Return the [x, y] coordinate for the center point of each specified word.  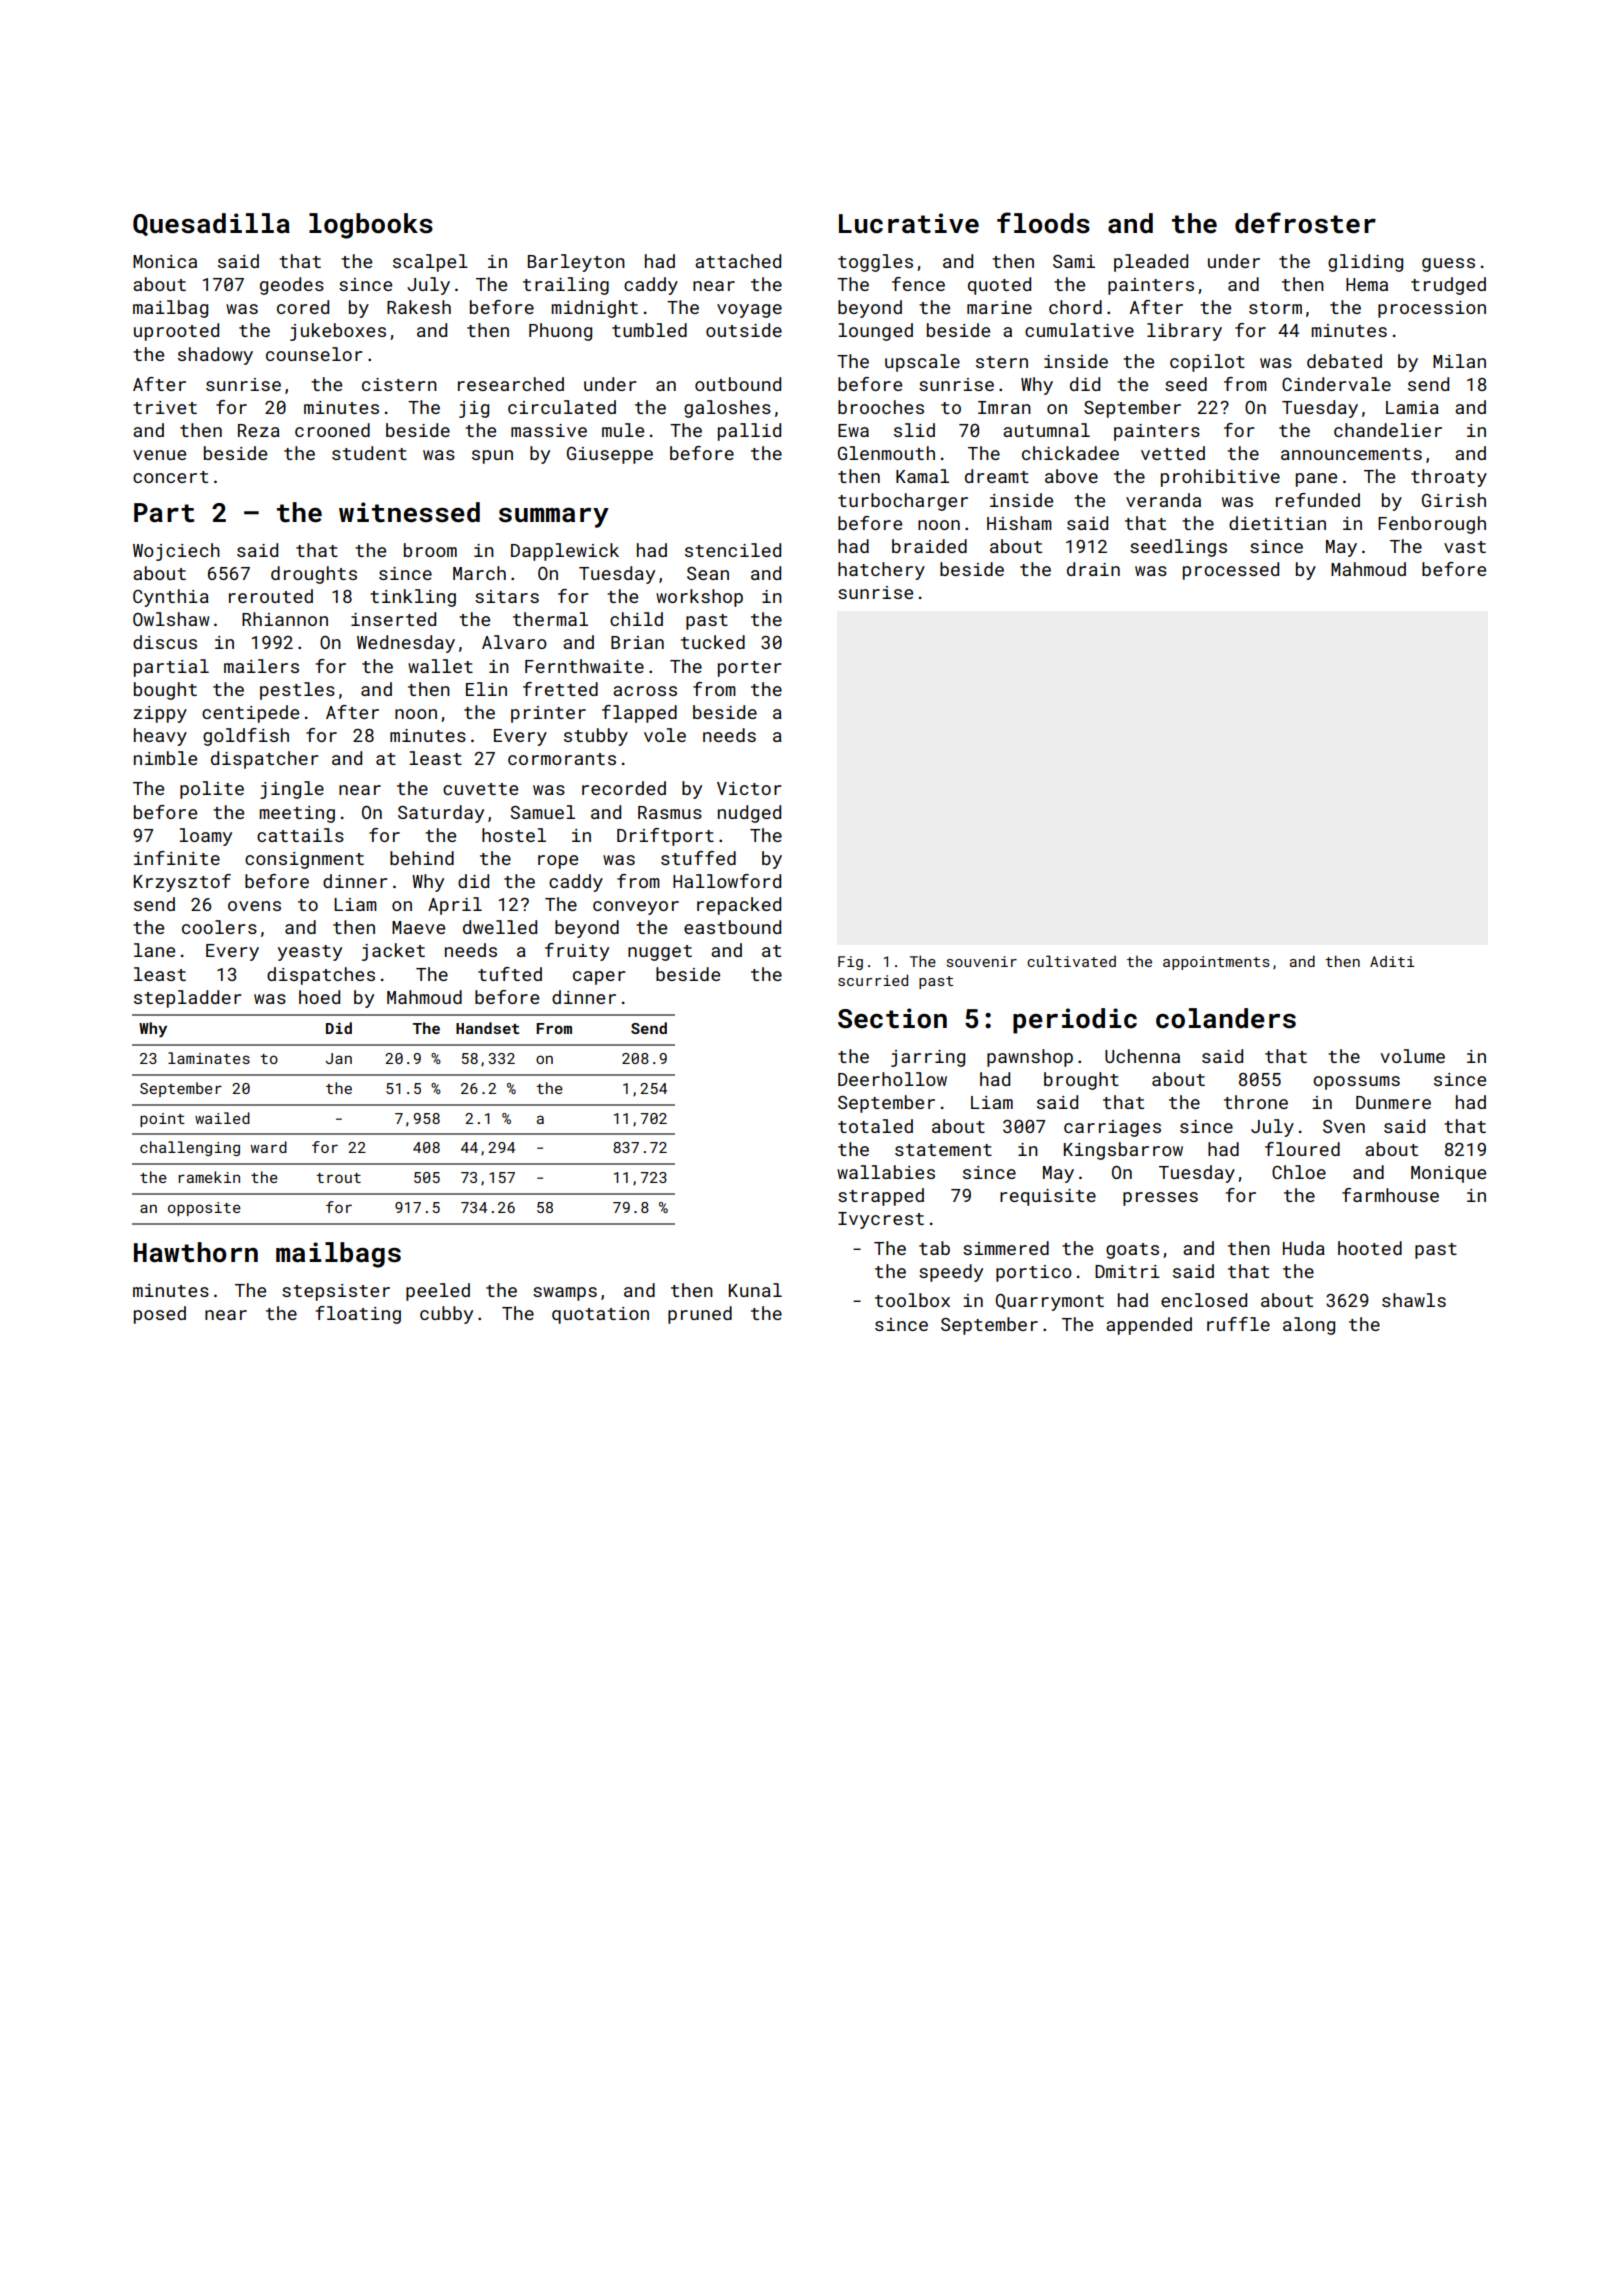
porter [749, 669]
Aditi [1392, 961]
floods [1043, 223]
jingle [292, 790]
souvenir [982, 961]
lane [154, 950]
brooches [881, 407]
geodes [292, 286]
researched [511, 384]
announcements [1351, 454]
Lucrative [909, 223]
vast [1465, 547]
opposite [204, 1209]
